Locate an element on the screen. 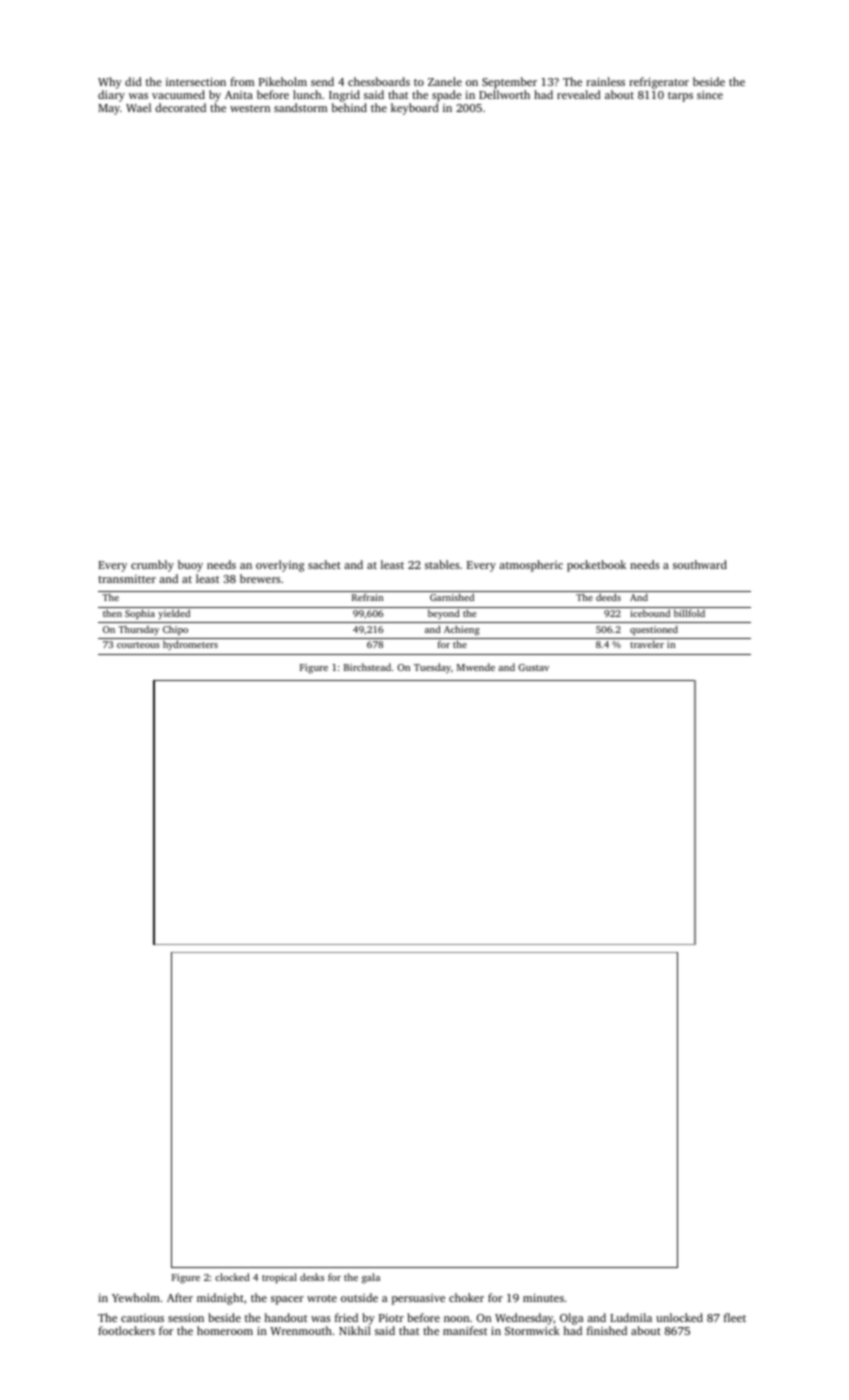 The width and height of the screenshot is (849, 1400). footlockers is located at coordinates (126, 1330).
